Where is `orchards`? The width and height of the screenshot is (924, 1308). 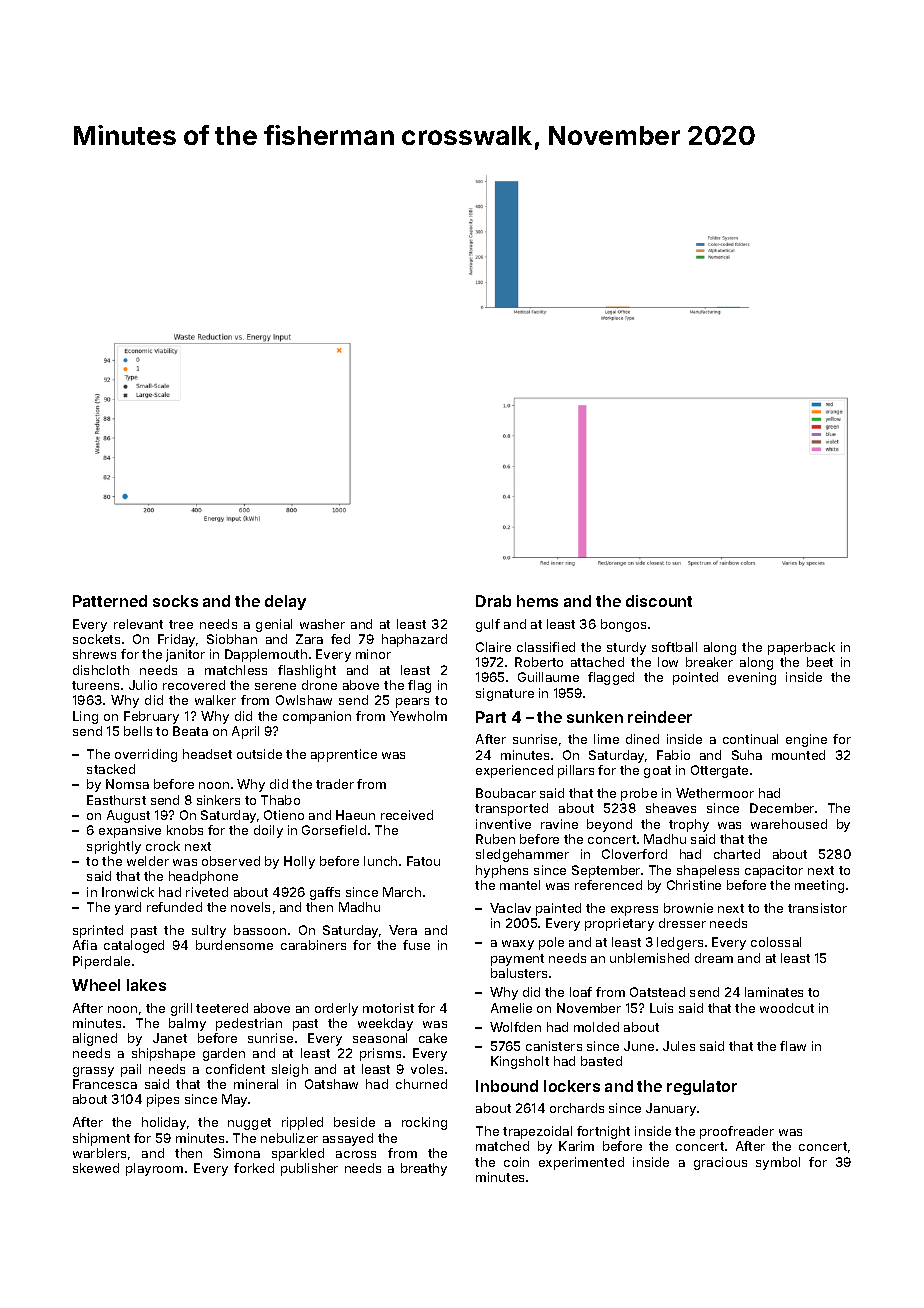 orchards is located at coordinates (577, 1108).
